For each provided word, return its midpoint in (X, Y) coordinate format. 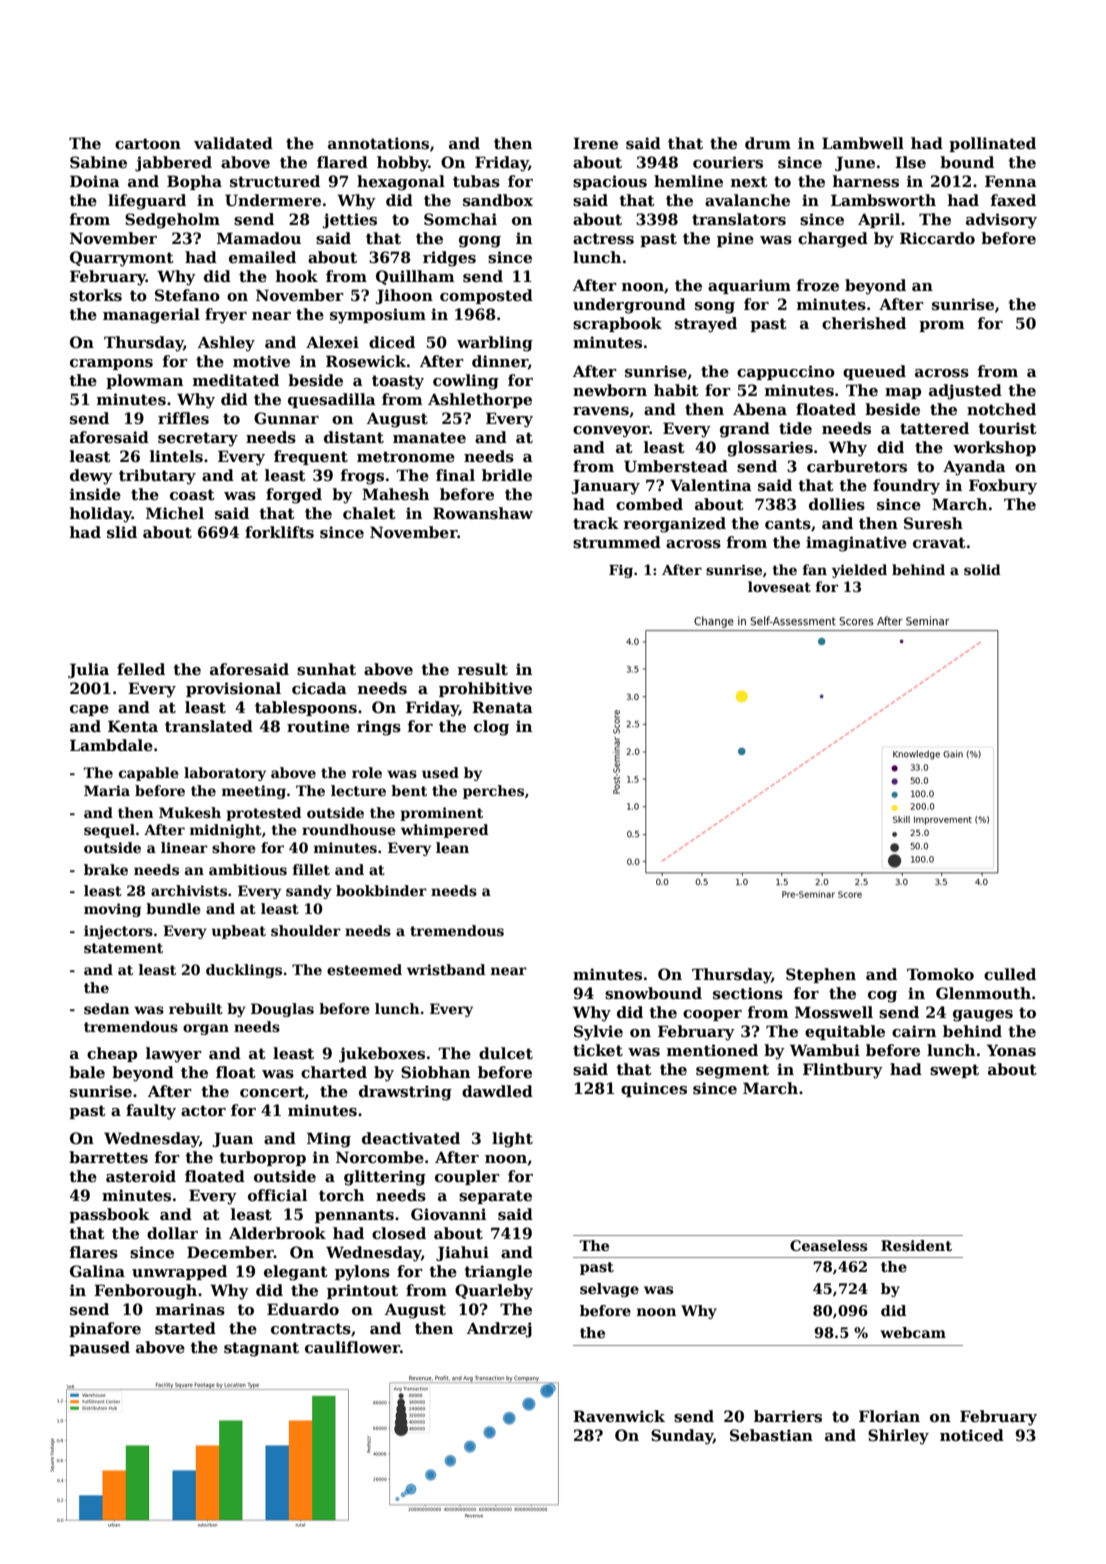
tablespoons (306, 708)
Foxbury (1003, 487)
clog (491, 728)
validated (233, 143)
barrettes (108, 1157)
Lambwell (863, 143)
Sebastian (771, 1435)
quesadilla (332, 400)
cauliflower (352, 1347)
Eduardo (303, 1309)
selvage (609, 1290)
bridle (507, 475)
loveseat (779, 586)
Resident (916, 1245)
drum (768, 143)
